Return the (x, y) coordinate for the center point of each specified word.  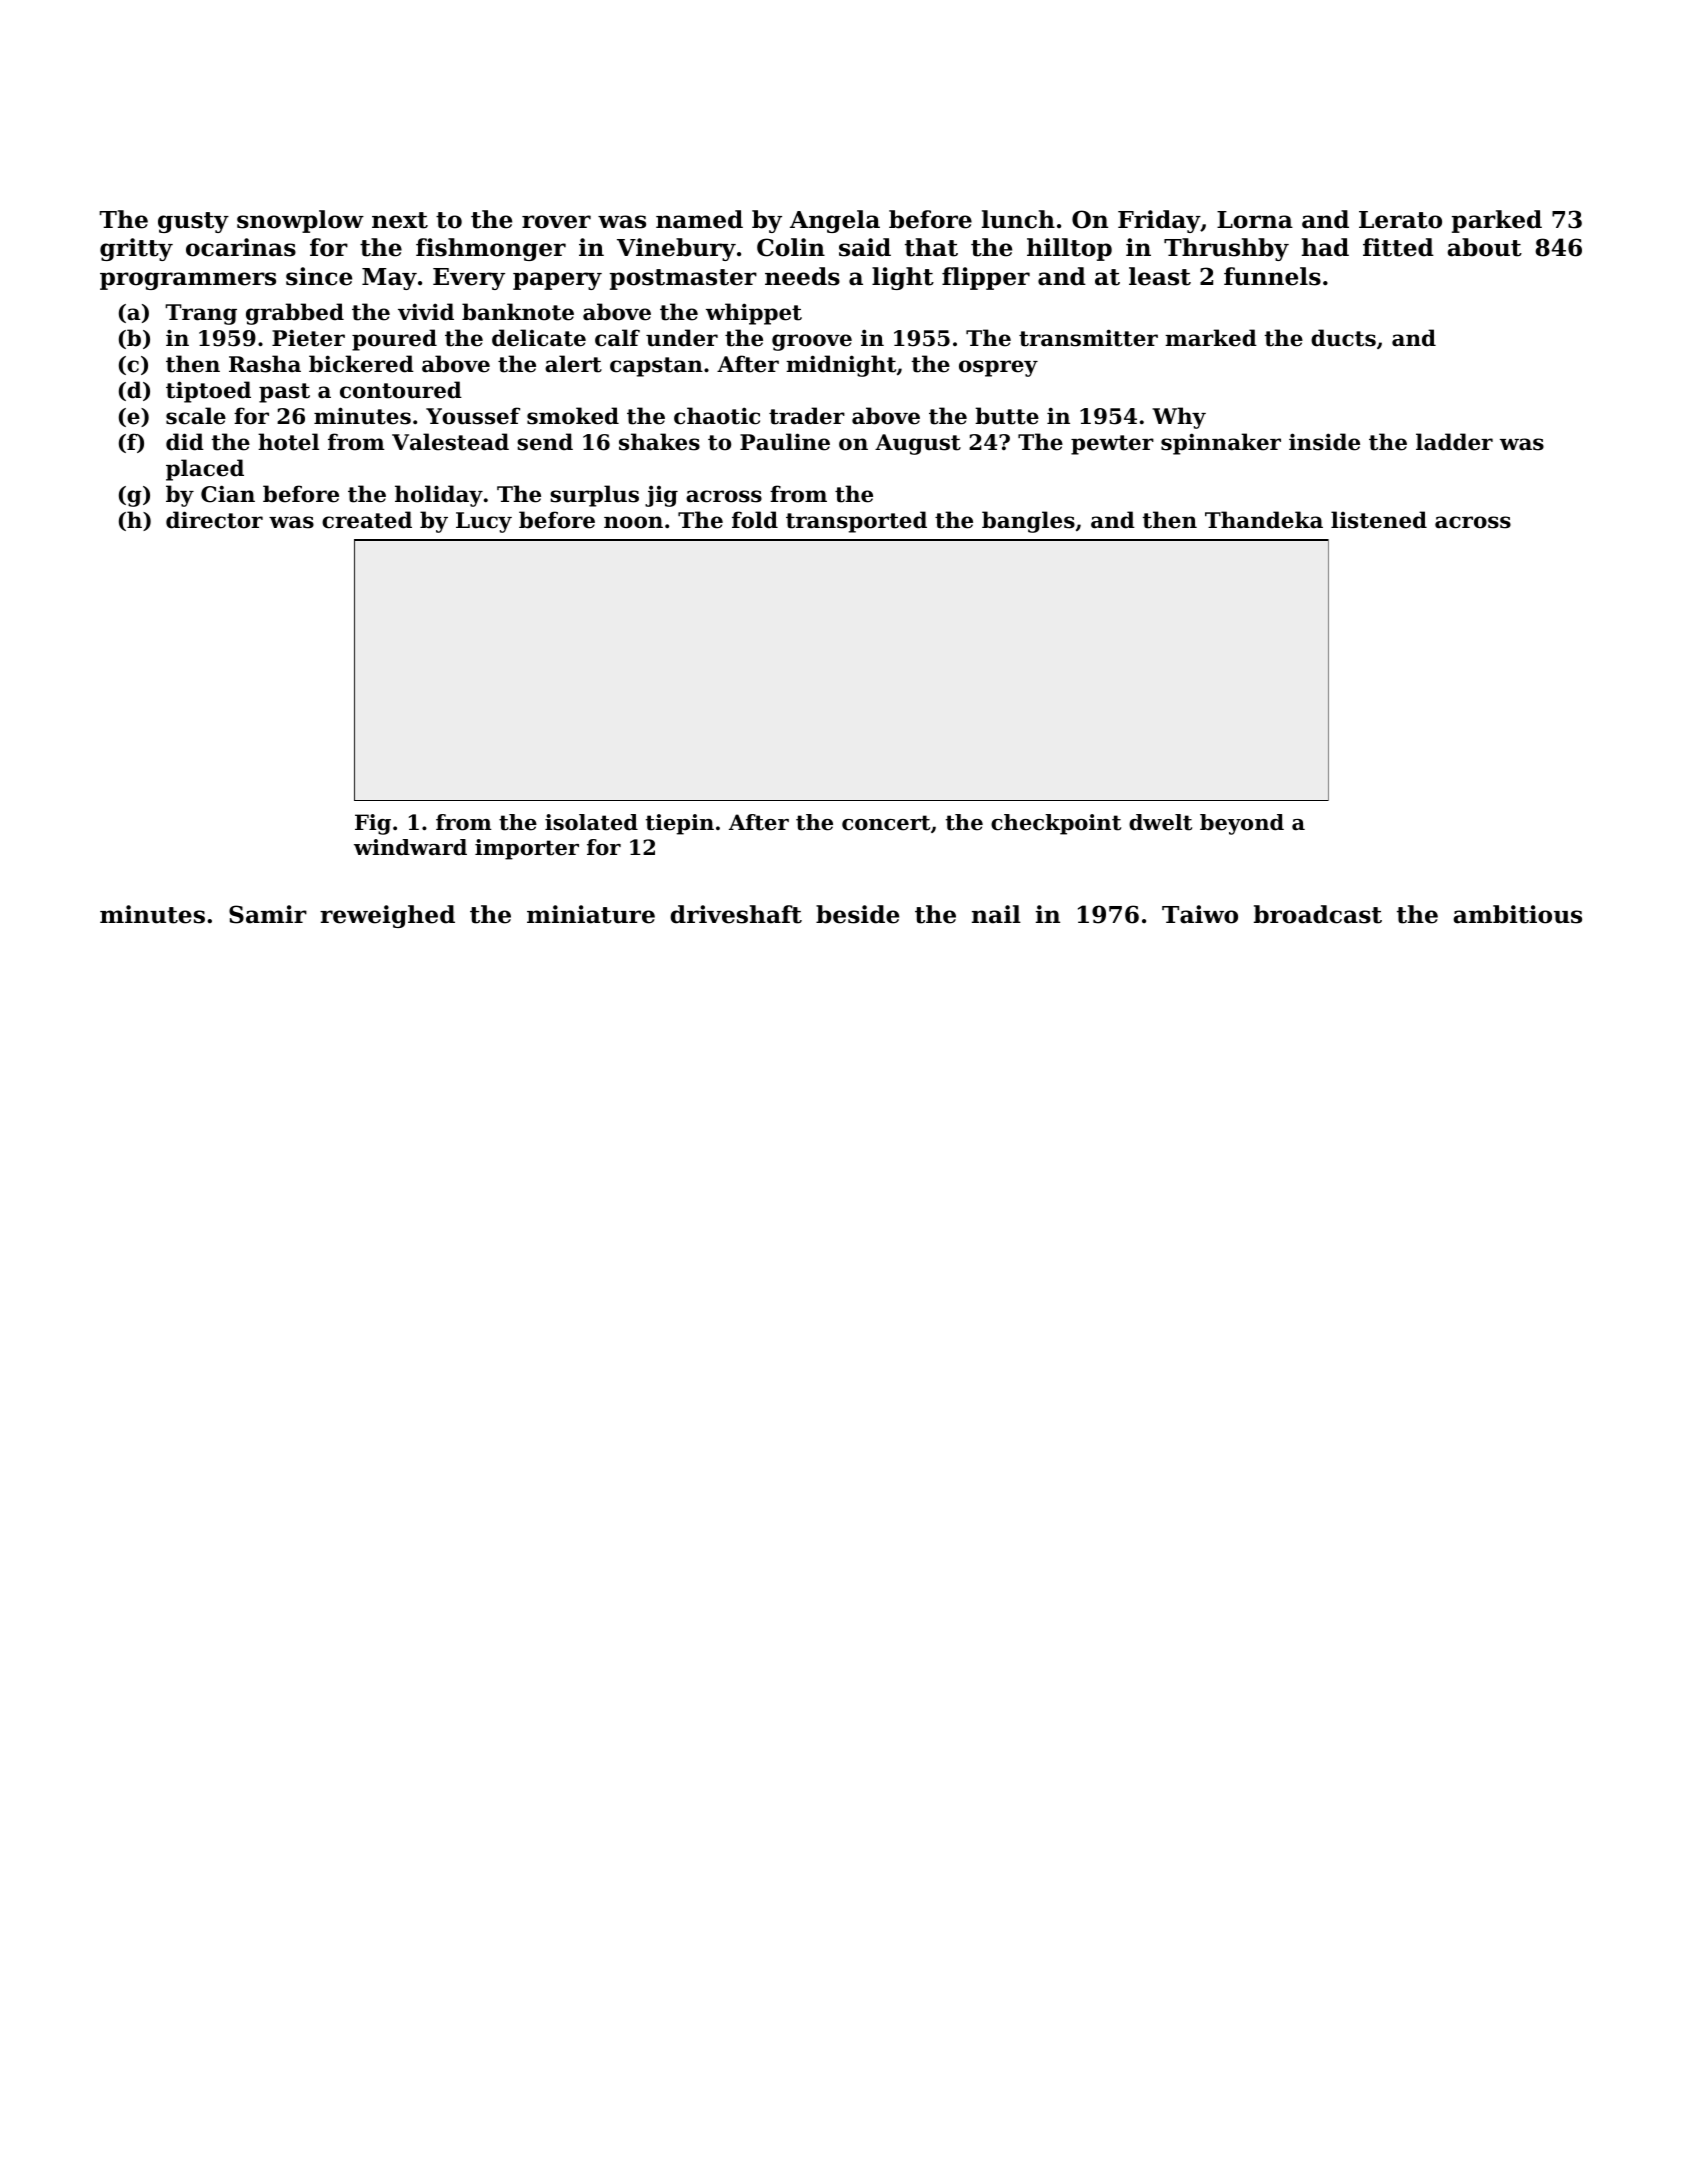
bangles (1028, 522)
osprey (998, 368)
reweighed (387, 916)
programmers (188, 281)
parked (1497, 221)
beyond (1242, 824)
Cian (228, 494)
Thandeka (1264, 520)
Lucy (484, 522)
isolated (591, 822)
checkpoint (1056, 824)
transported (856, 522)
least (1160, 276)
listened (1379, 520)
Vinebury (676, 249)
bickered (361, 364)
